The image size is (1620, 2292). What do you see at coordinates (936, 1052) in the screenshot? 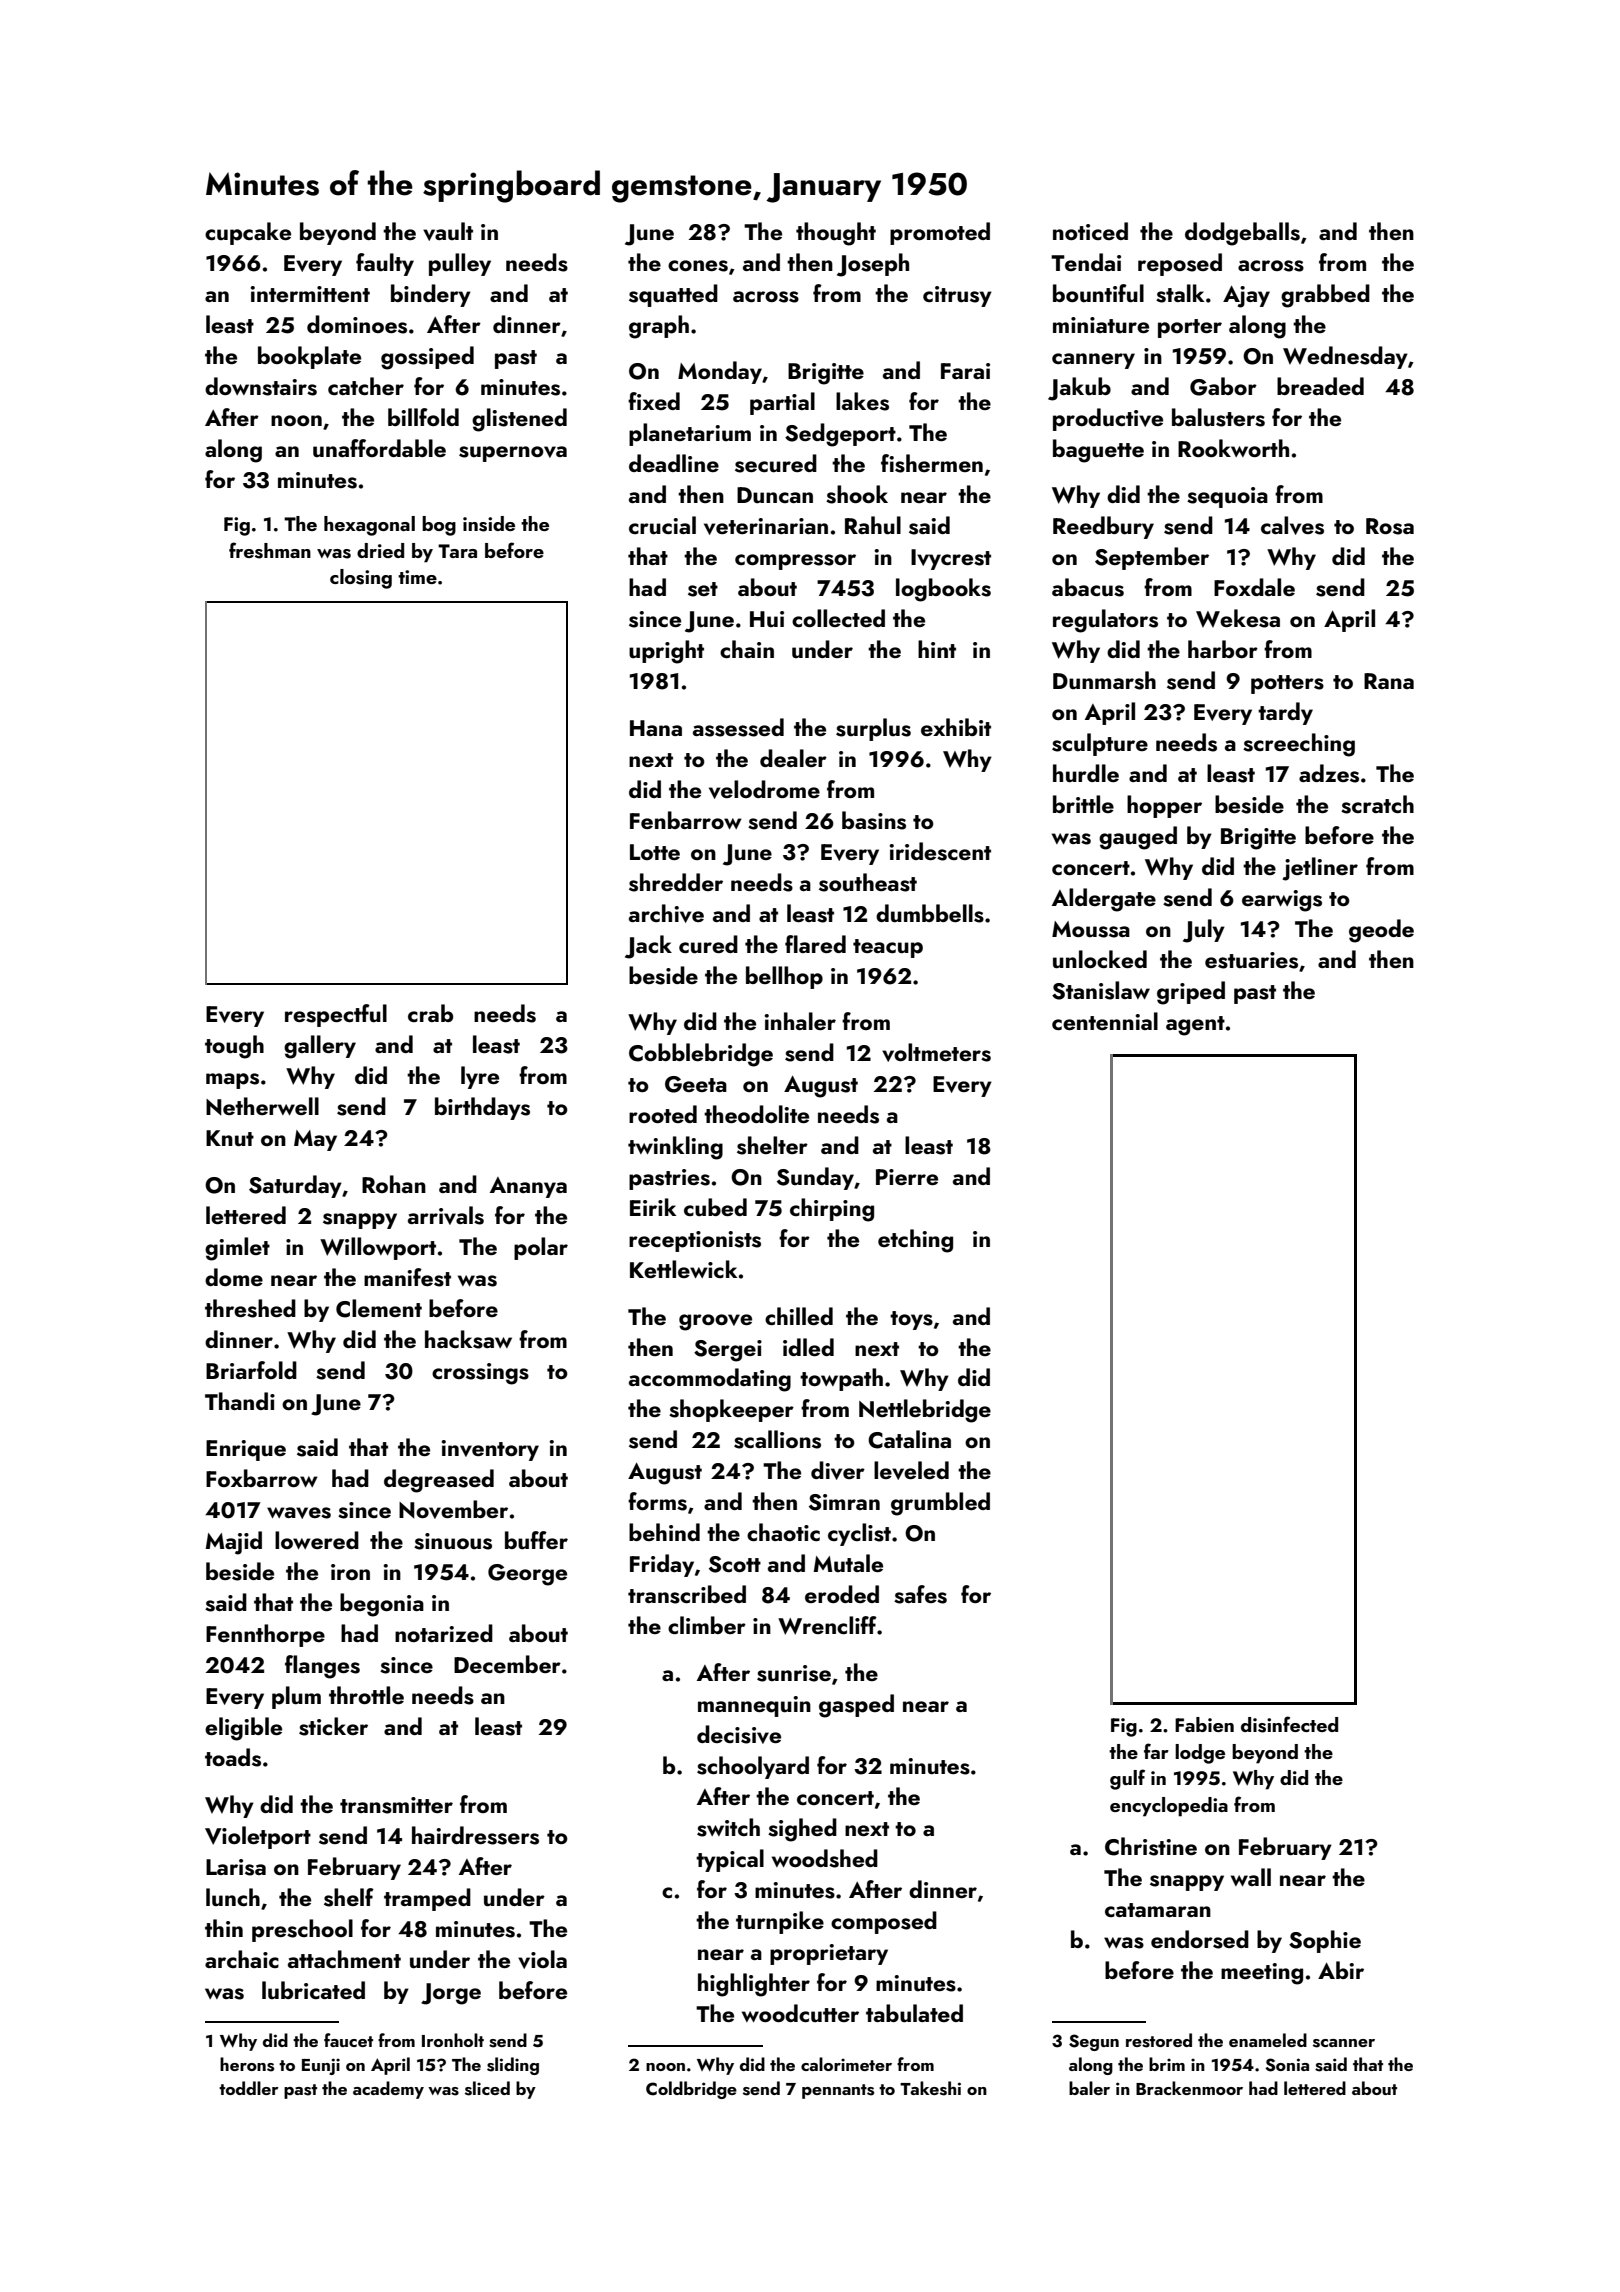
I see `voltmeters` at bounding box center [936, 1052].
